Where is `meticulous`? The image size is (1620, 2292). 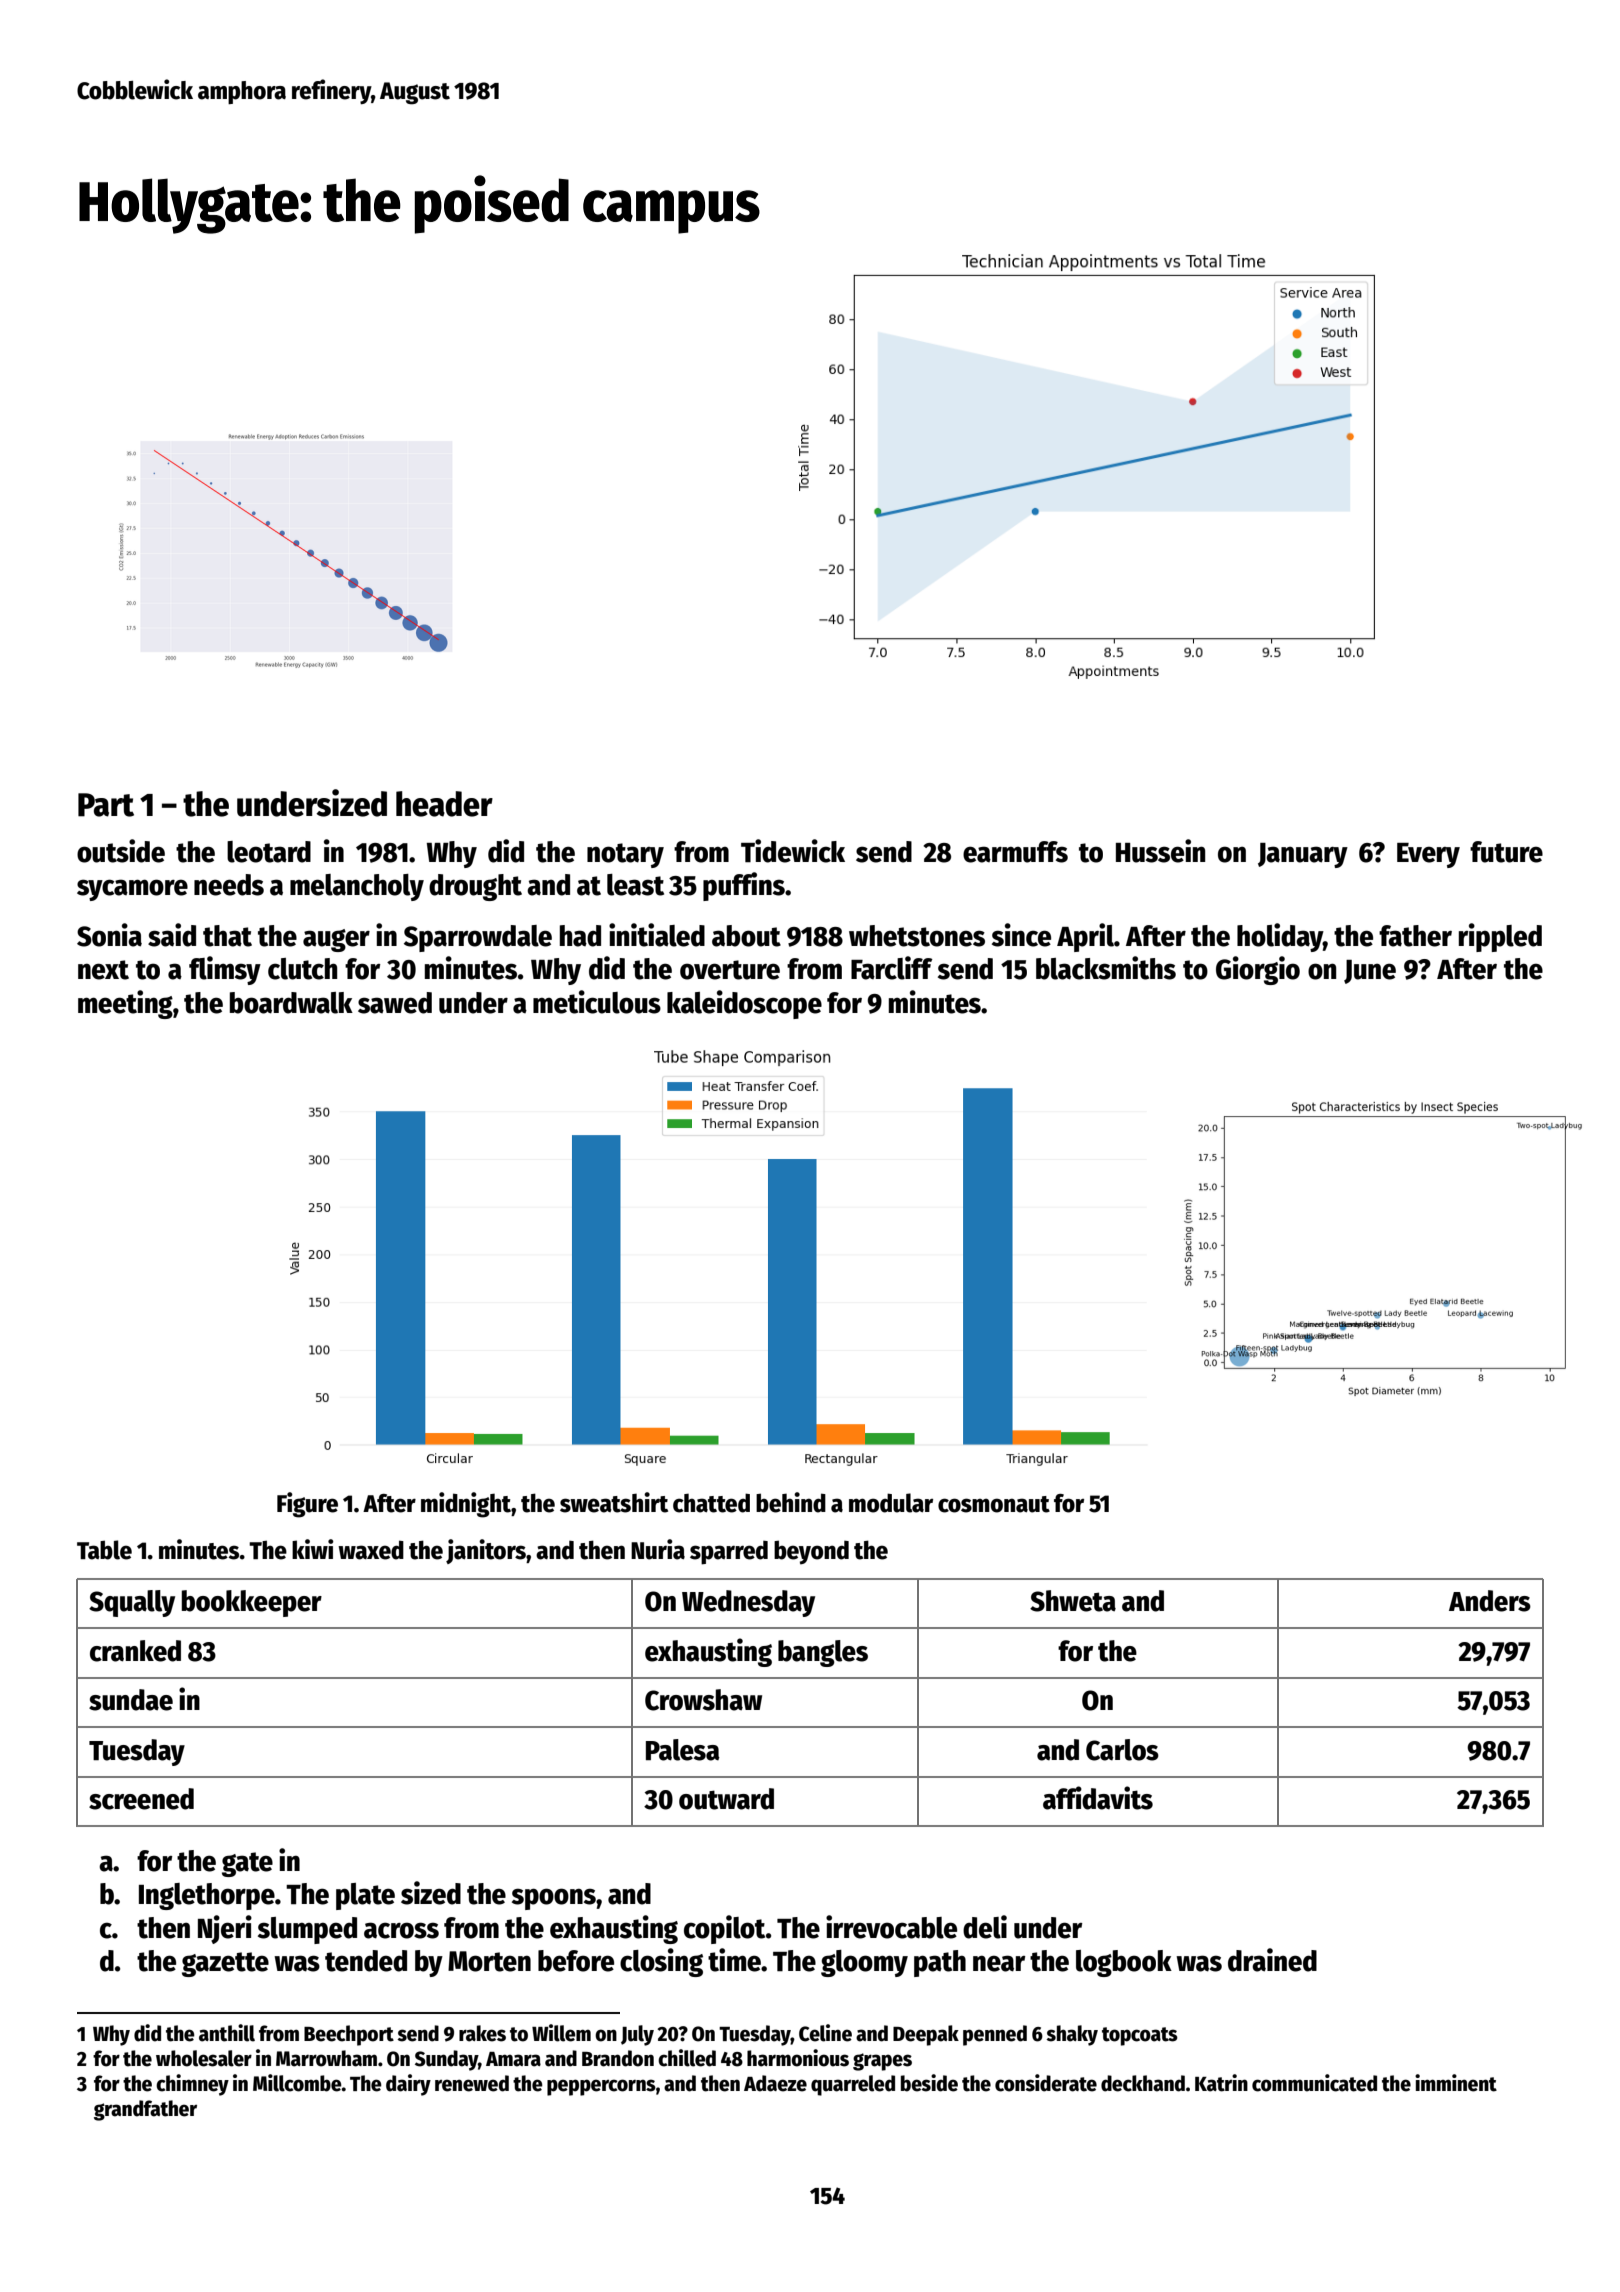 meticulous is located at coordinates (597, 1002).
